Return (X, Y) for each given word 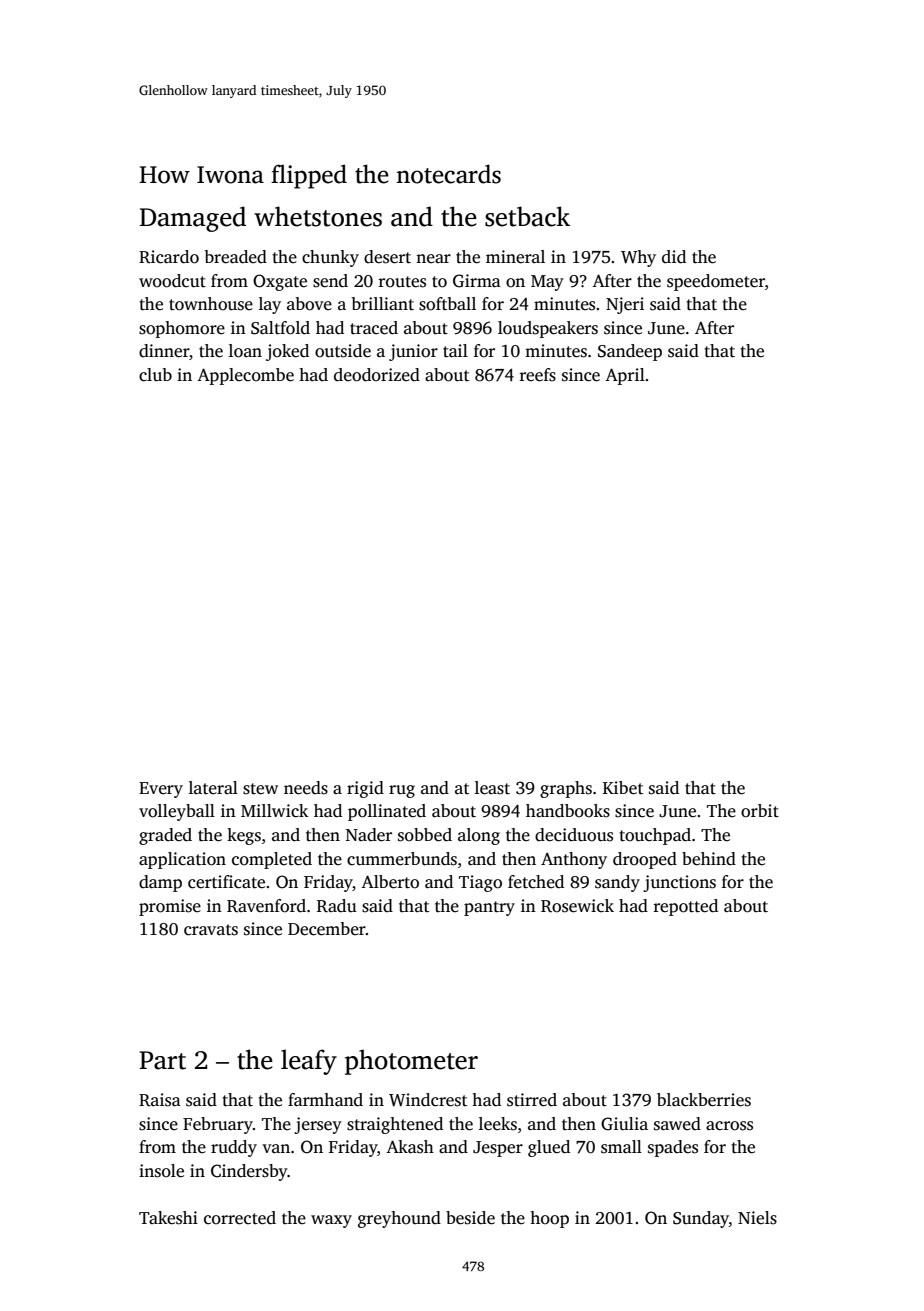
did (674, 257)
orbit (760, 811)
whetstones (318, 216)
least (492, 788)
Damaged (192, 219)
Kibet (623, 788)
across (729, 1126)
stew (260, 789)
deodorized (377, 375)
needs (306, 788)
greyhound (399, 1219)
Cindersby (249, 1172)
